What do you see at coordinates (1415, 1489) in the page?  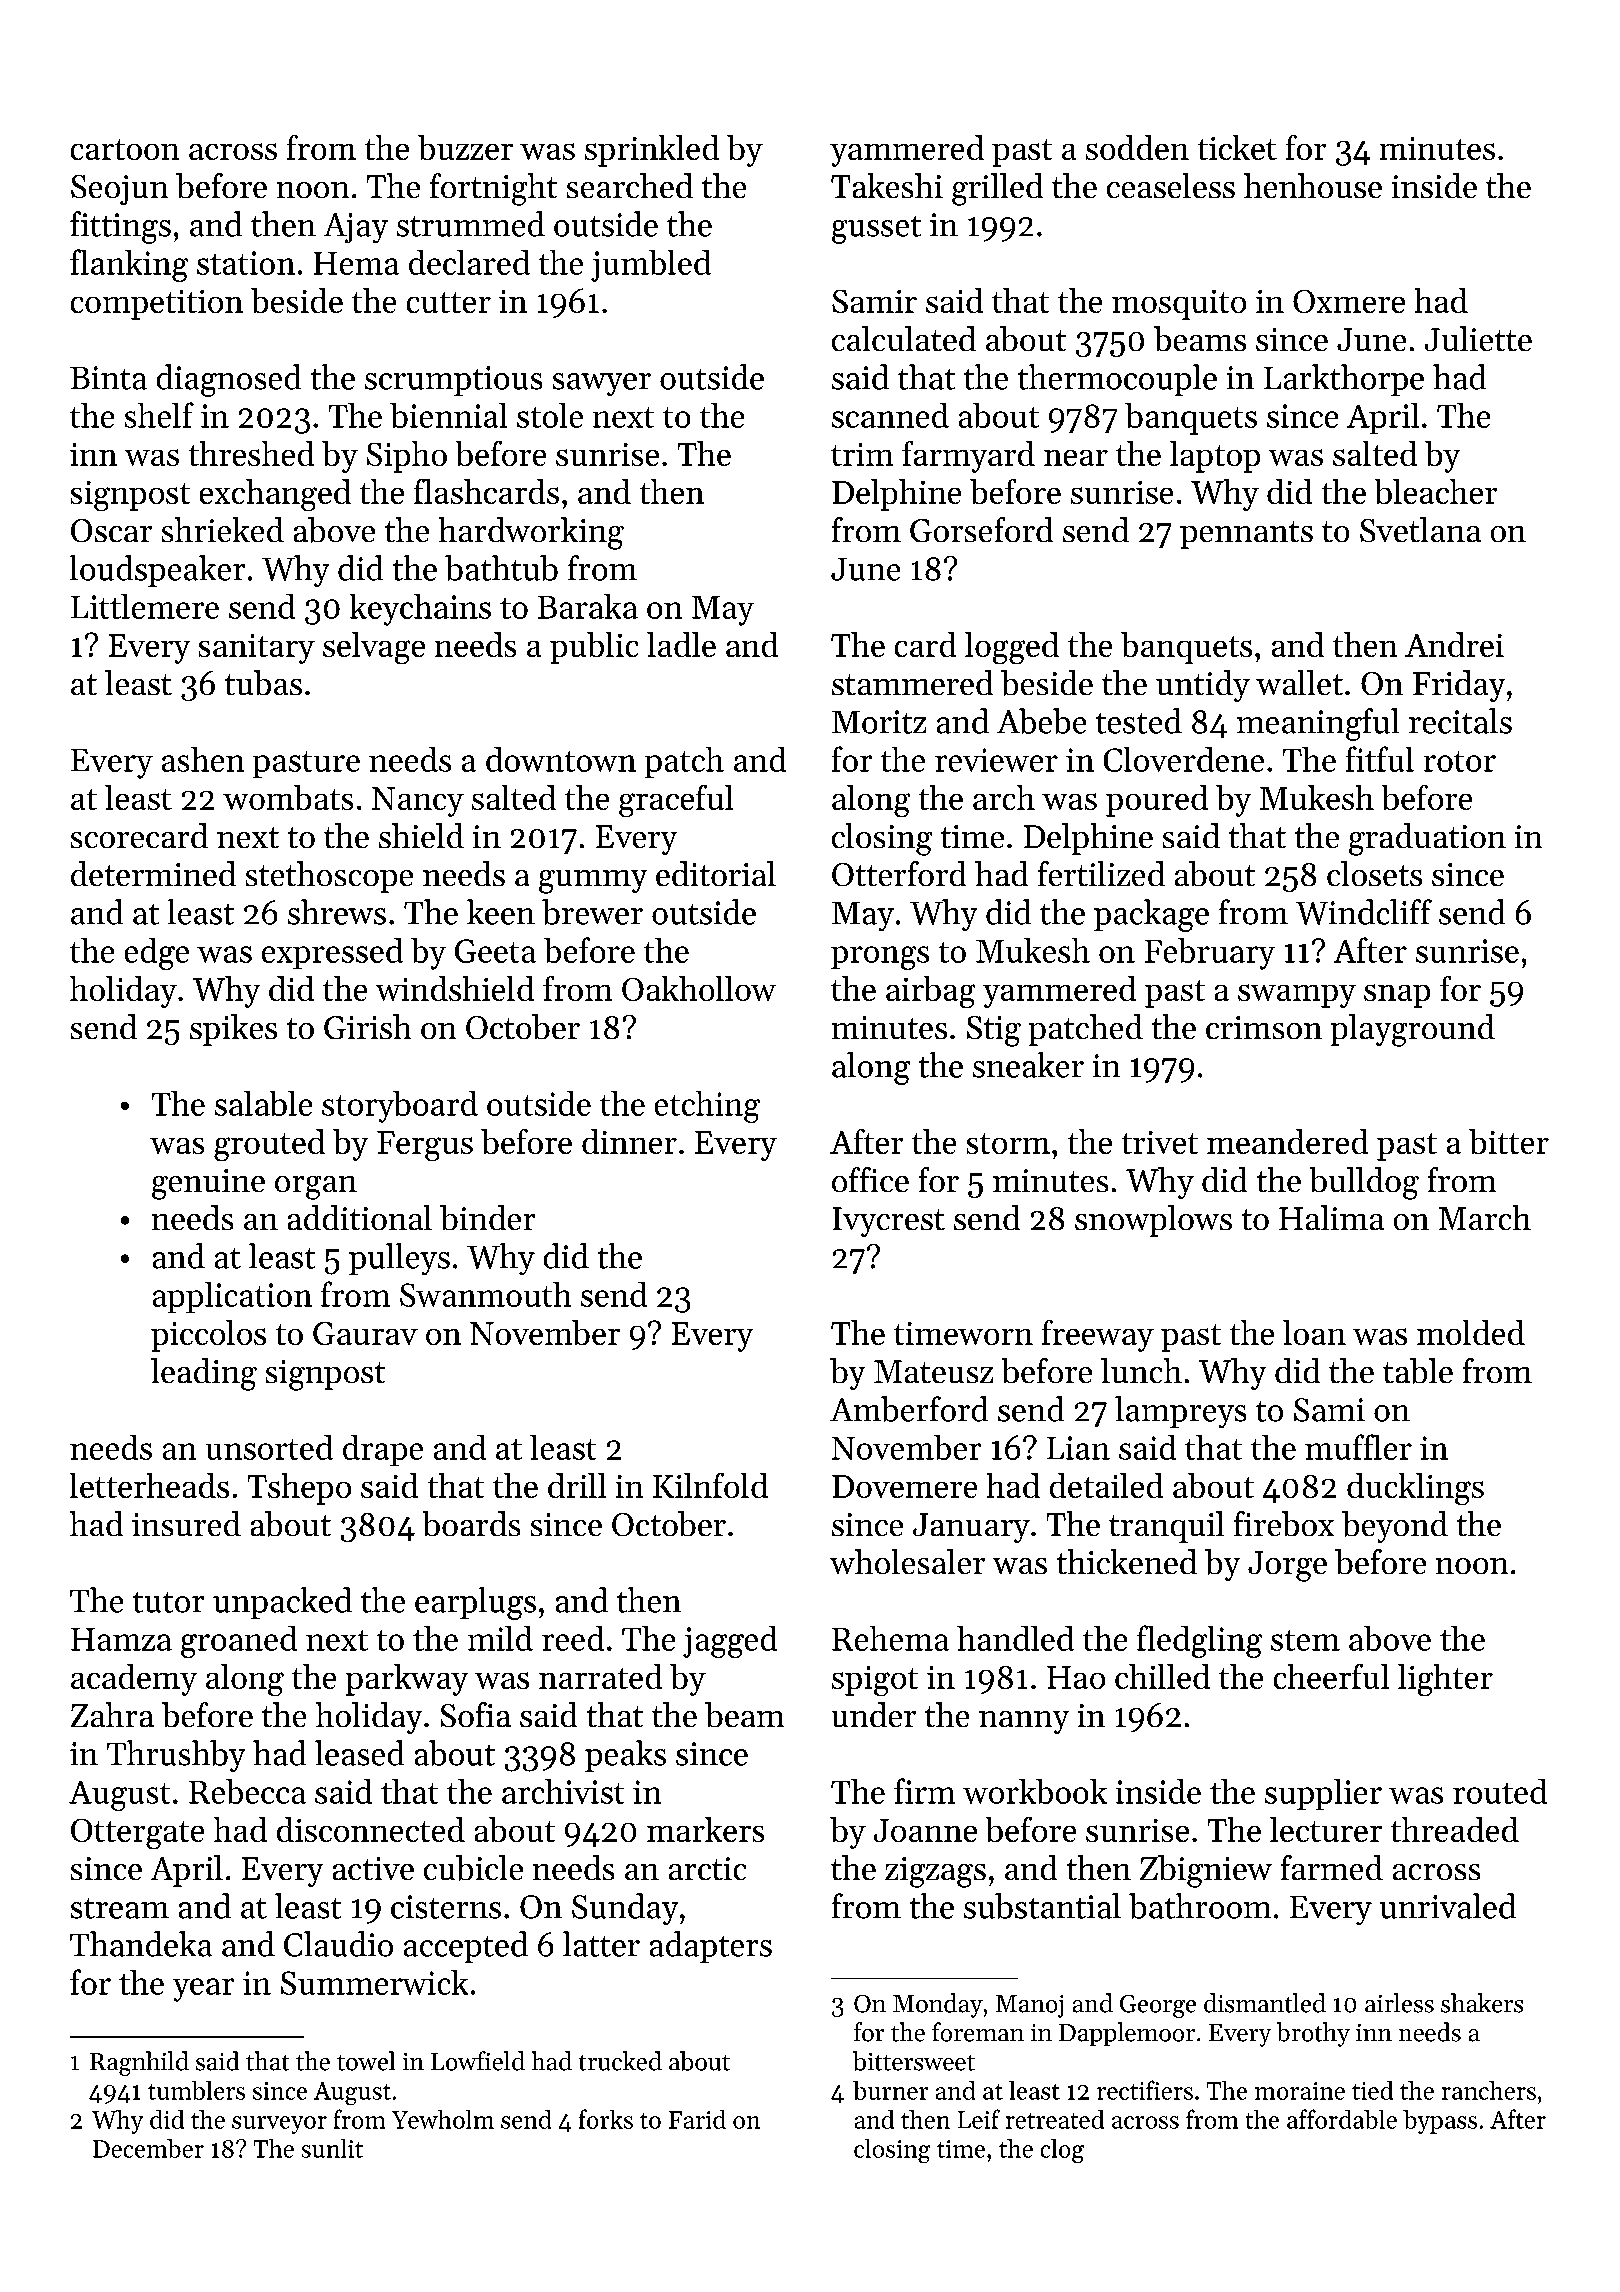 I see `ducklings` at bounding box center [1415, 1489].
